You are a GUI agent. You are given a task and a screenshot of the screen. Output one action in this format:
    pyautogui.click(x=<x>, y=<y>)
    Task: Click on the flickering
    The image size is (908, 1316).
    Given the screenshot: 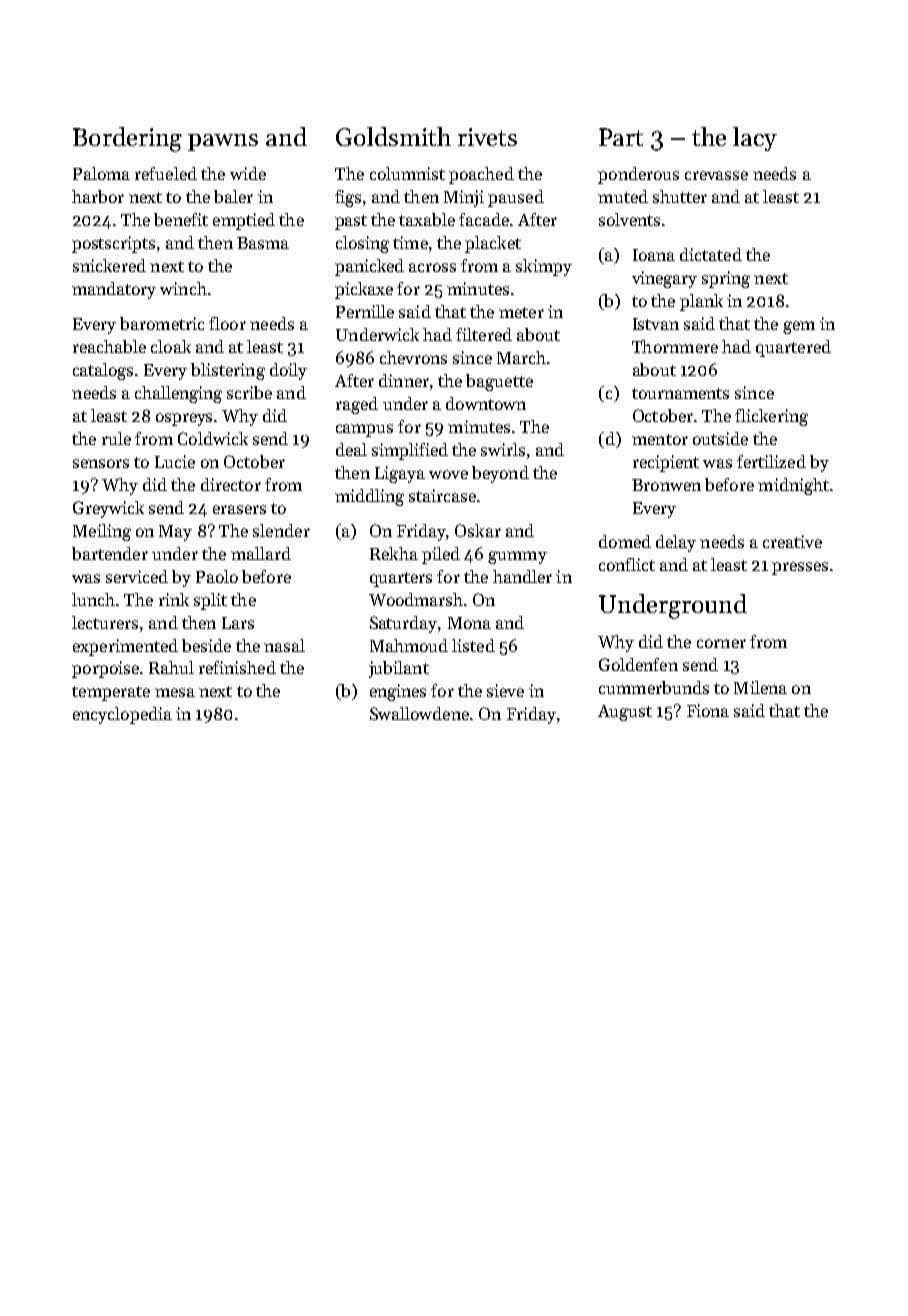 What is the action you would take?
    pyautogui.click(x=771, y=417)
